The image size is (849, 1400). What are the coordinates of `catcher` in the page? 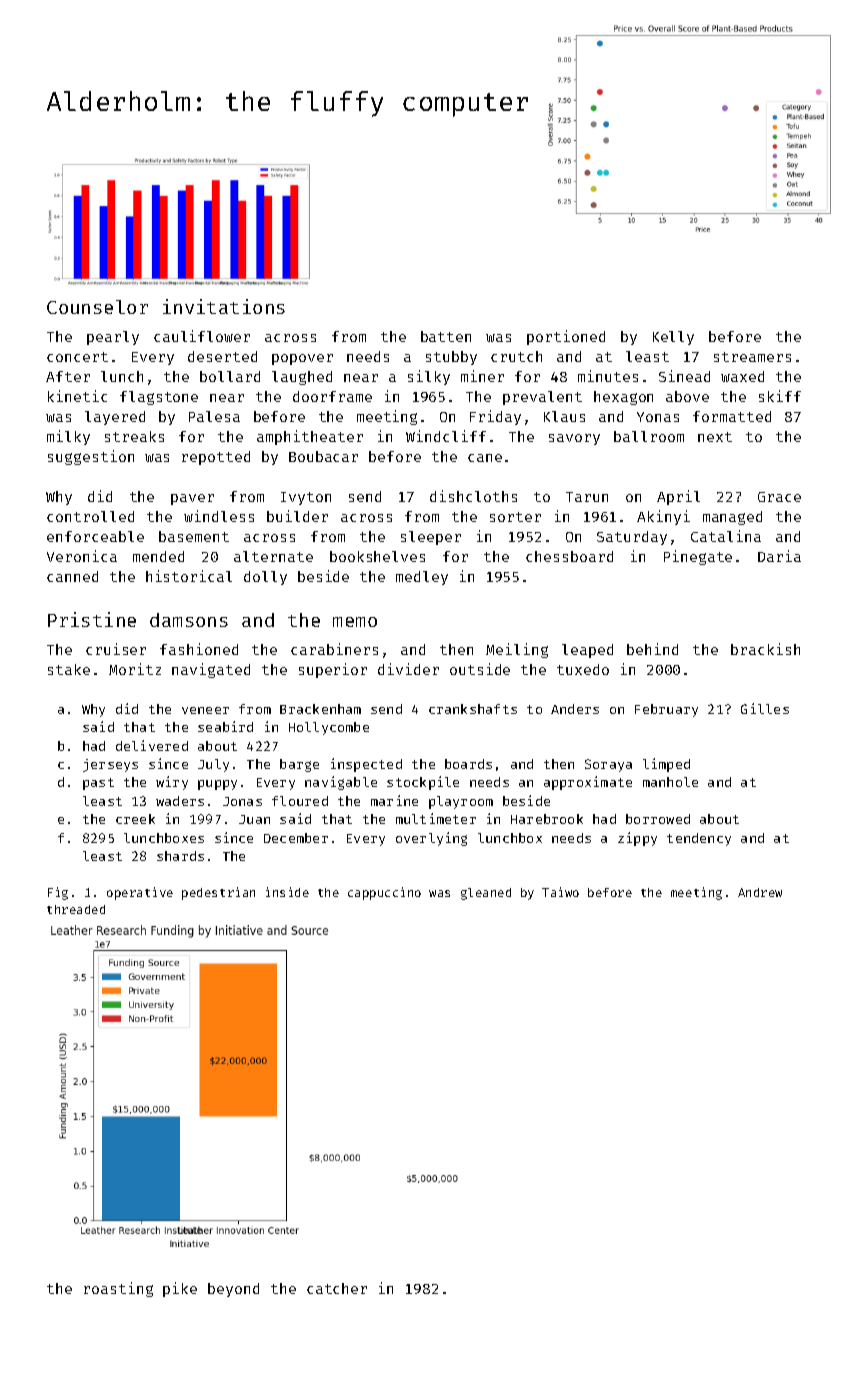 It's located at (337, 1288).
